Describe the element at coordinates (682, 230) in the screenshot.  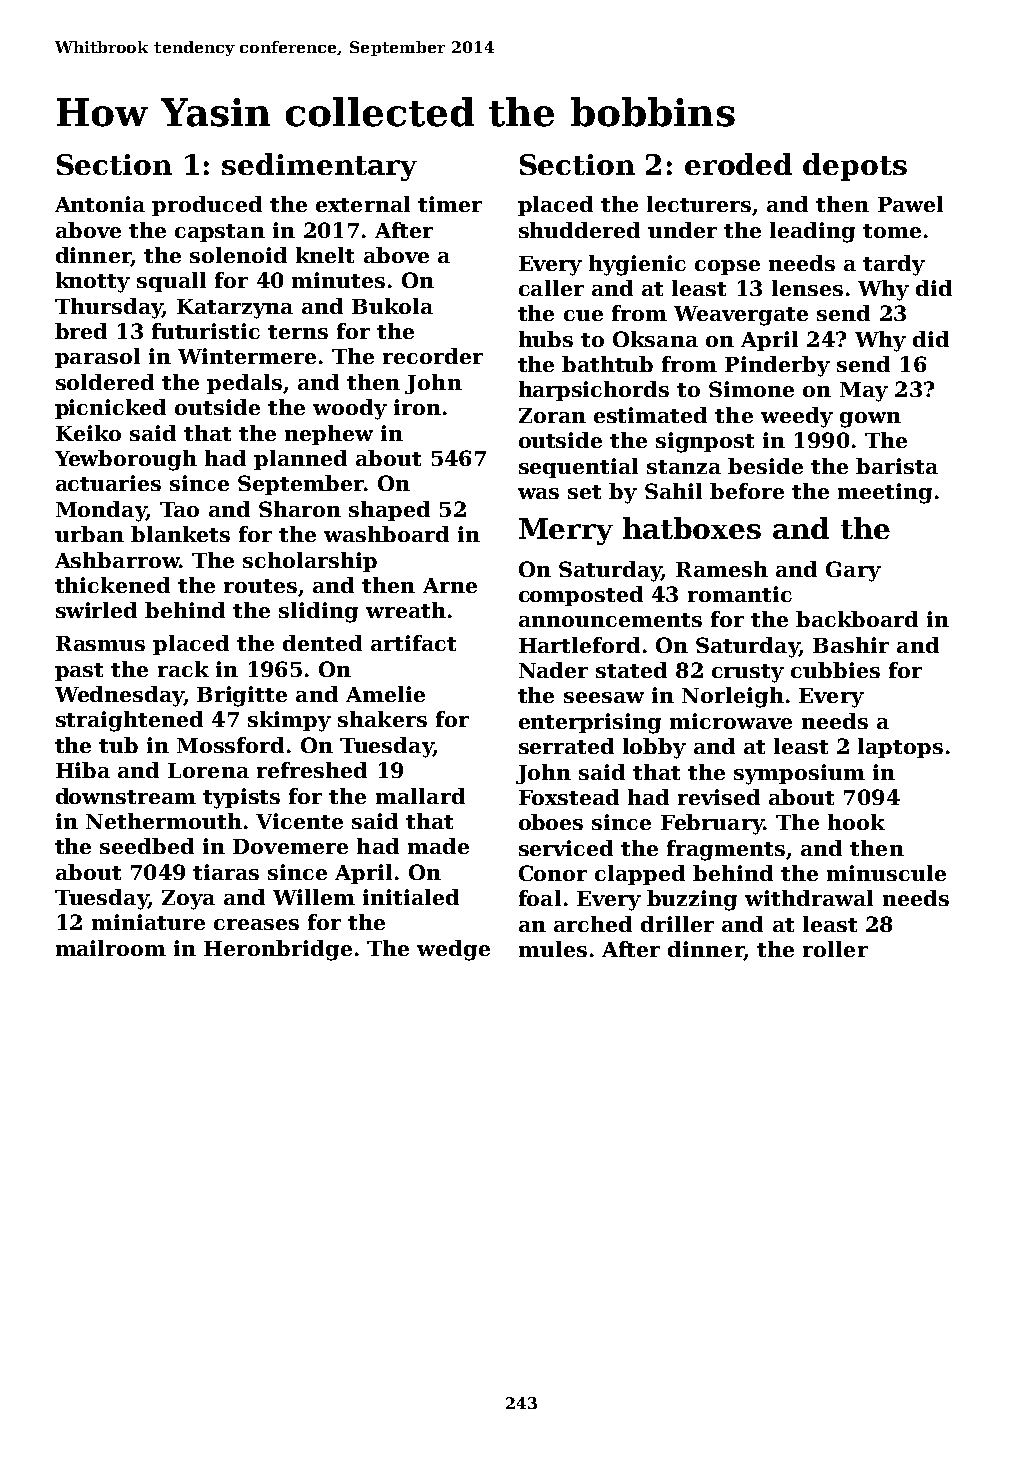
I see `under` at that location.
